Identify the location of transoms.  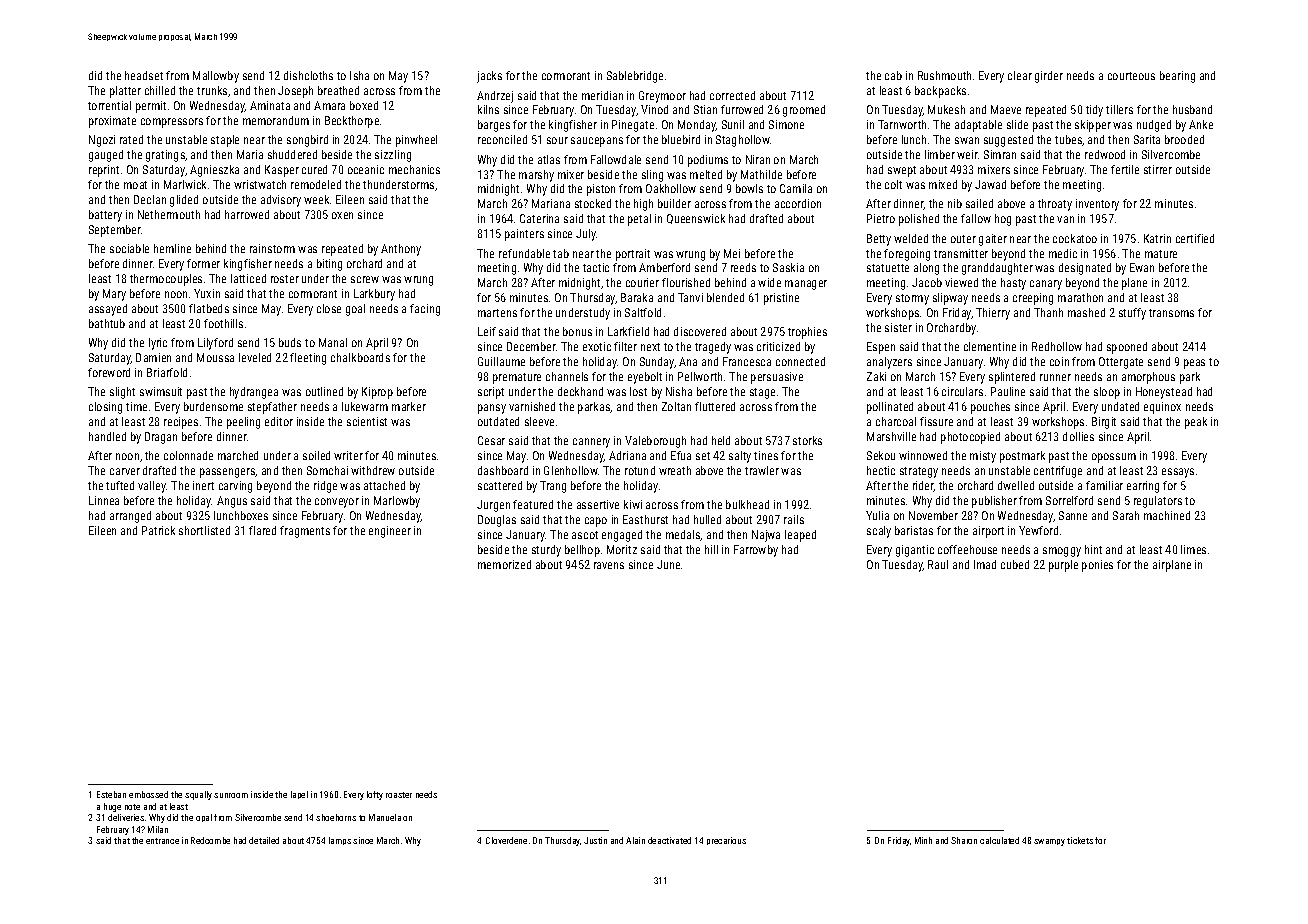
(1171, 313).
